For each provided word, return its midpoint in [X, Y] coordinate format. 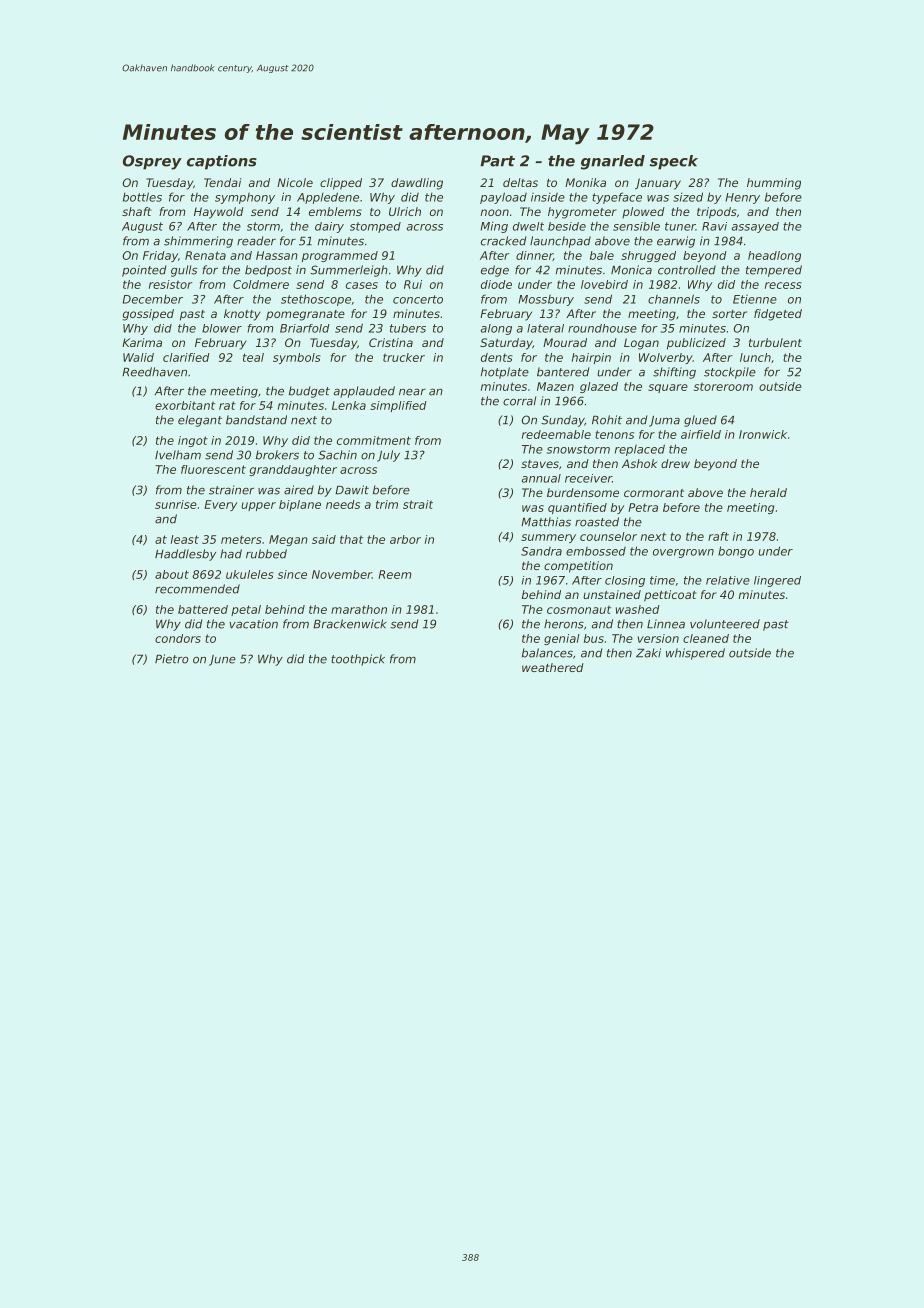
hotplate [505, 373]
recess [783, 285]
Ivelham [178, 455]
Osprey [152, 162]
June [222, 660]
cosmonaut [579, 609]
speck [673, 162]
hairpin [591, 358]
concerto [418, 299]
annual [541, 478]
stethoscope [316, 300]
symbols [297, 358]
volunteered [725, 624]
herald [768, 492]
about [172, 574]
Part [497, 161]
